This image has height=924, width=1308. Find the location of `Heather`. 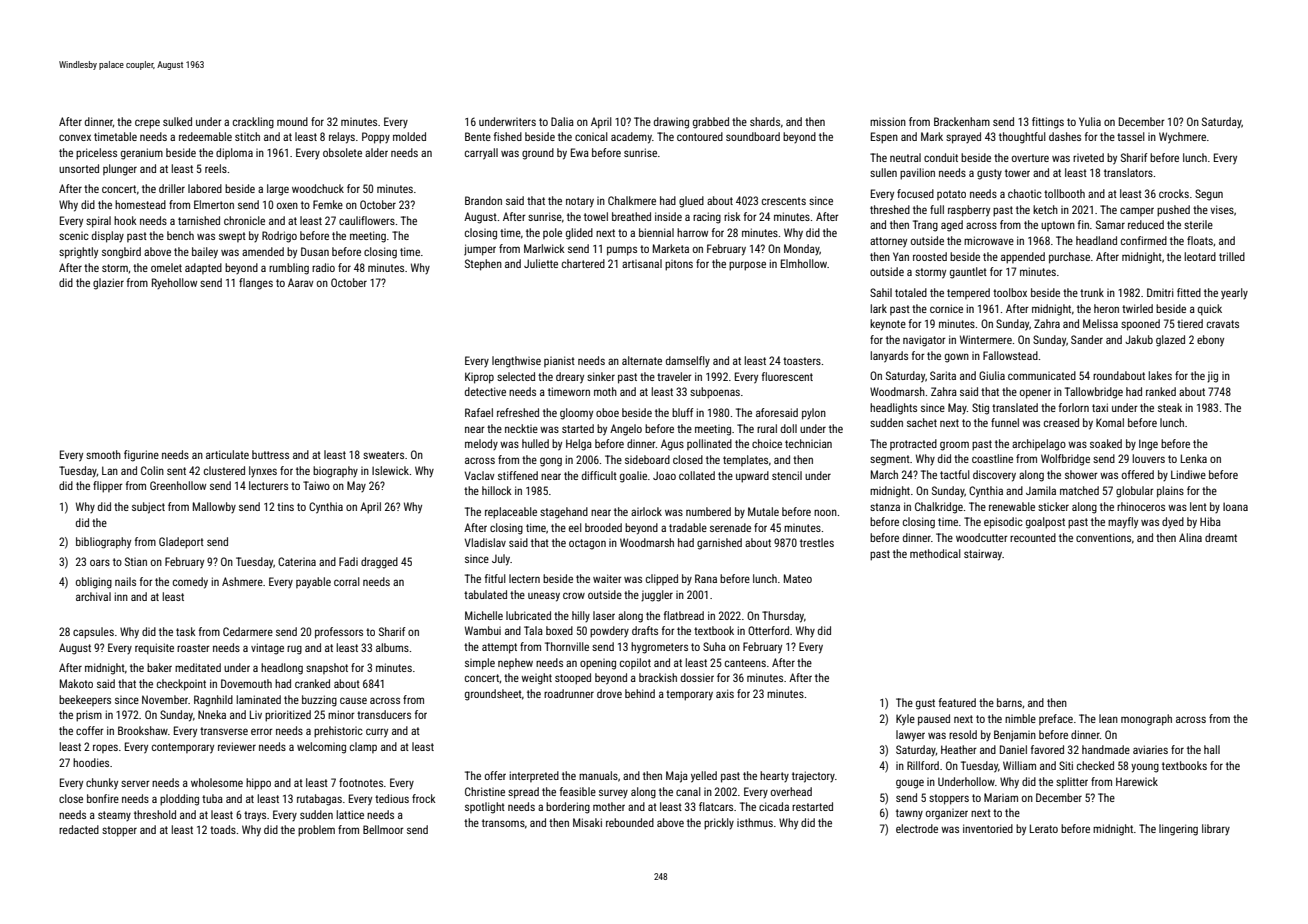

Heather is located at coordinates (959, 749).
